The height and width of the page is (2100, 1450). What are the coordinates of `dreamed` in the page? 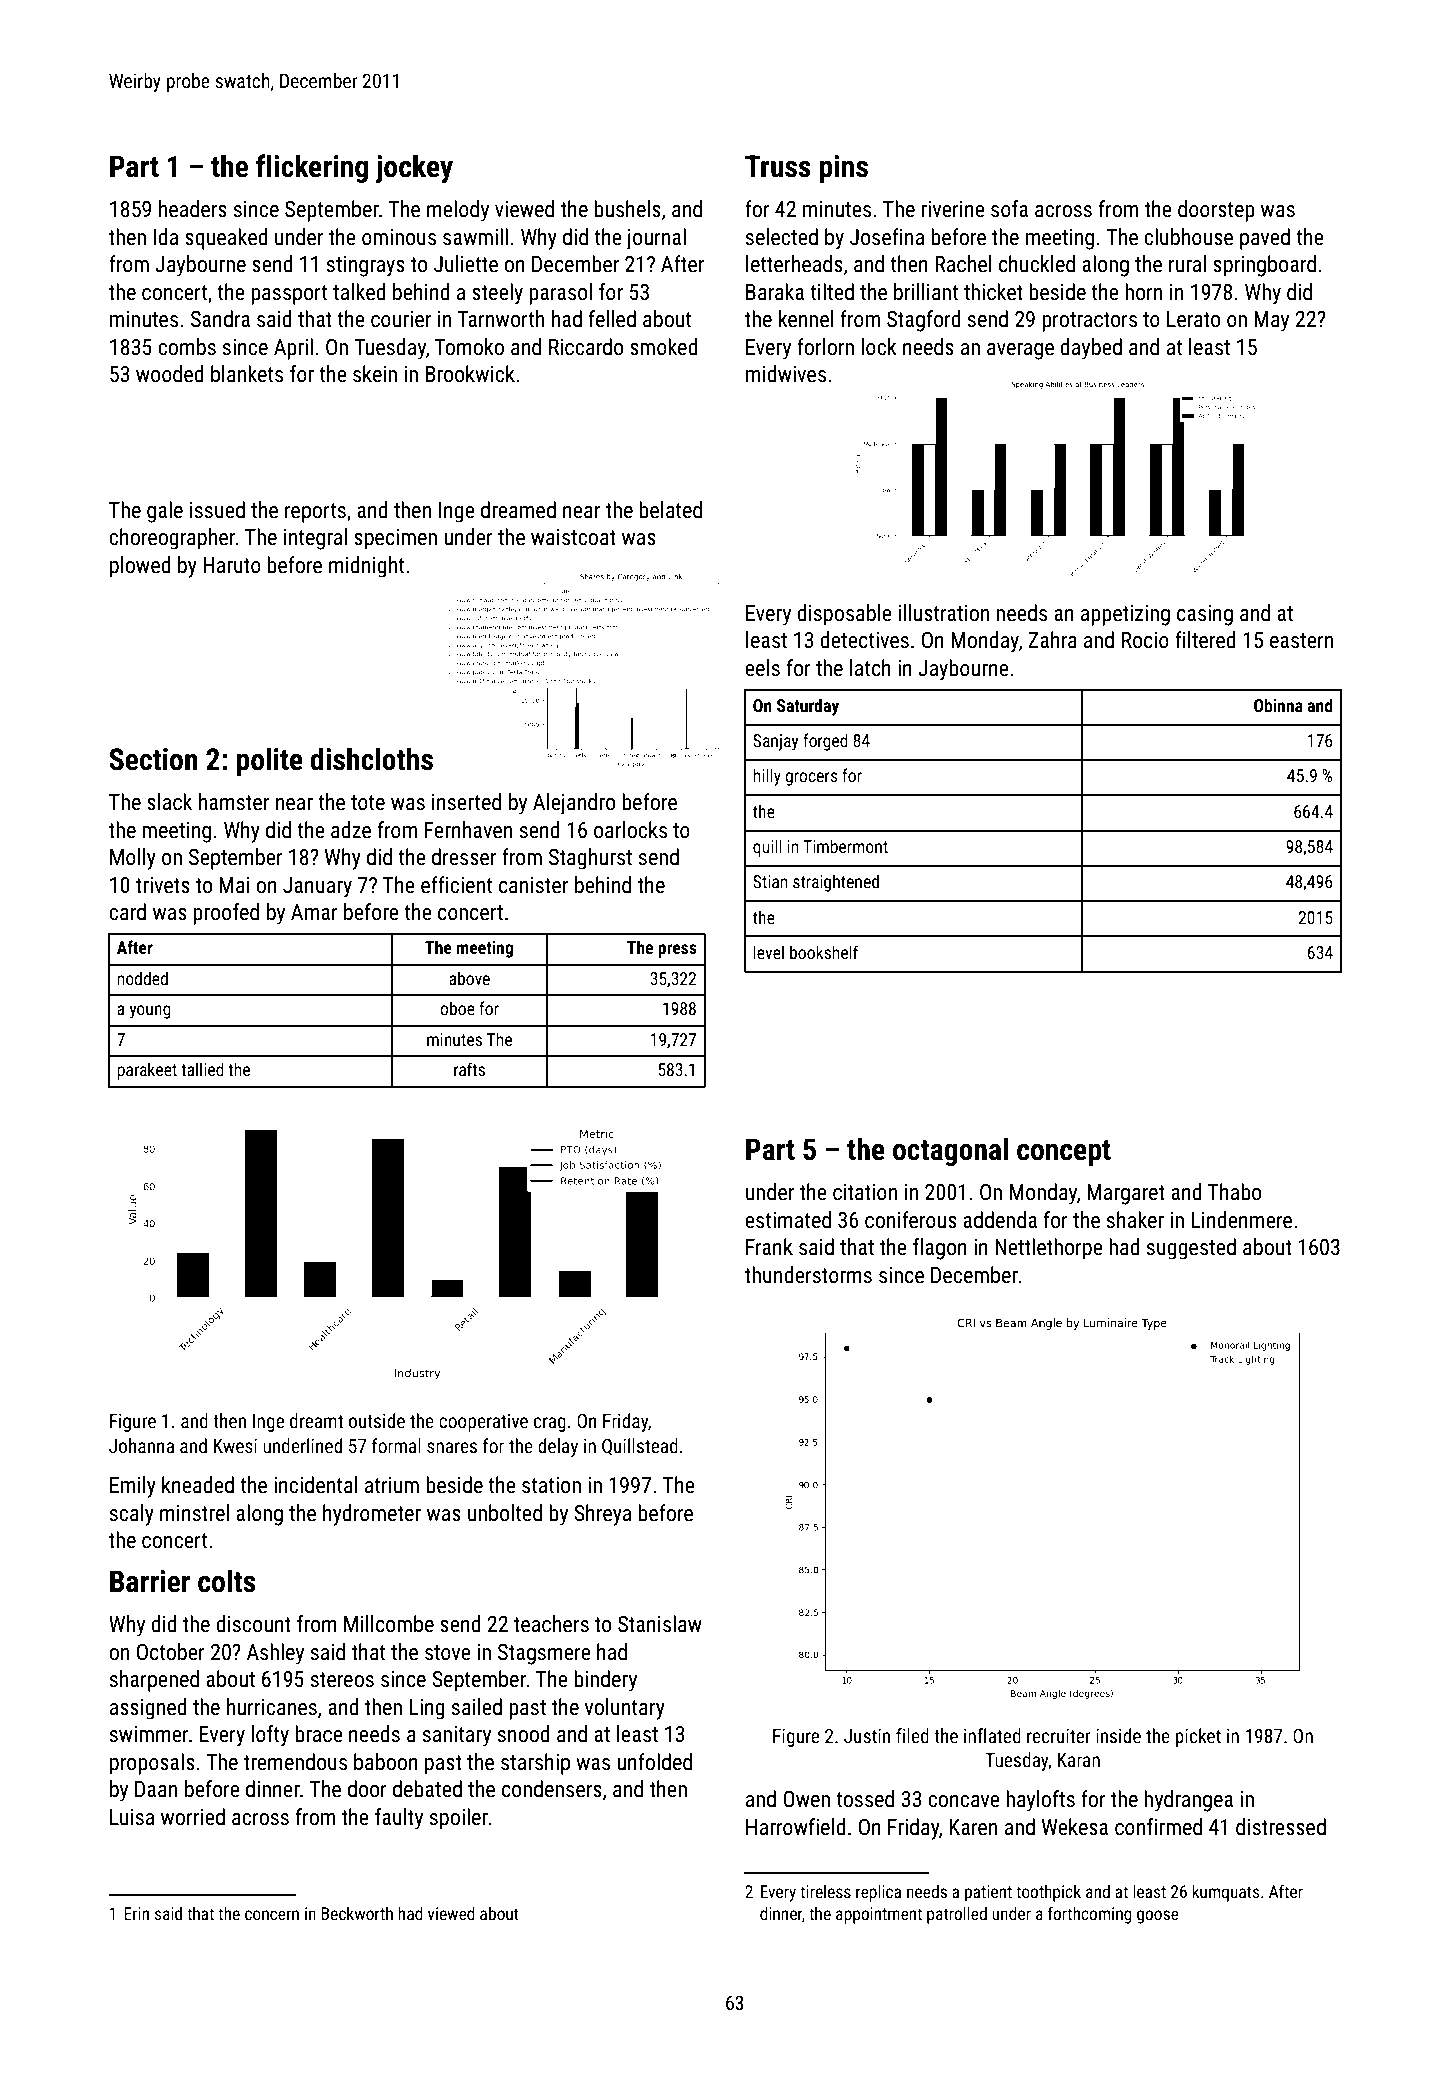 It's located at (518, 510).
